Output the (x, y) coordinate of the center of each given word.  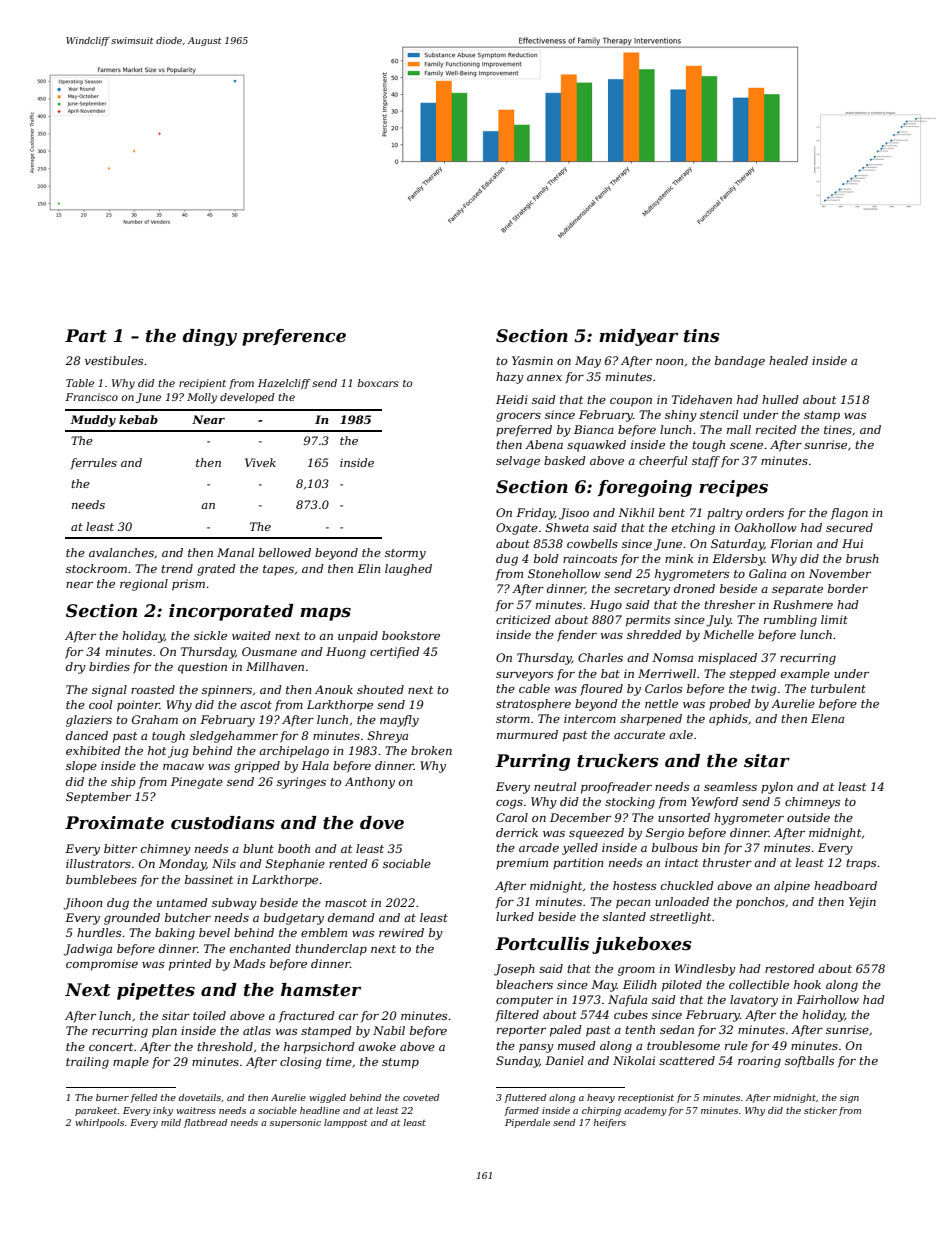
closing (301, 1063)
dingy (210, 337)
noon (669, 362)
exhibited (93, 750)
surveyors (524, 676)
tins (702, 336)
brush (862, 558)
